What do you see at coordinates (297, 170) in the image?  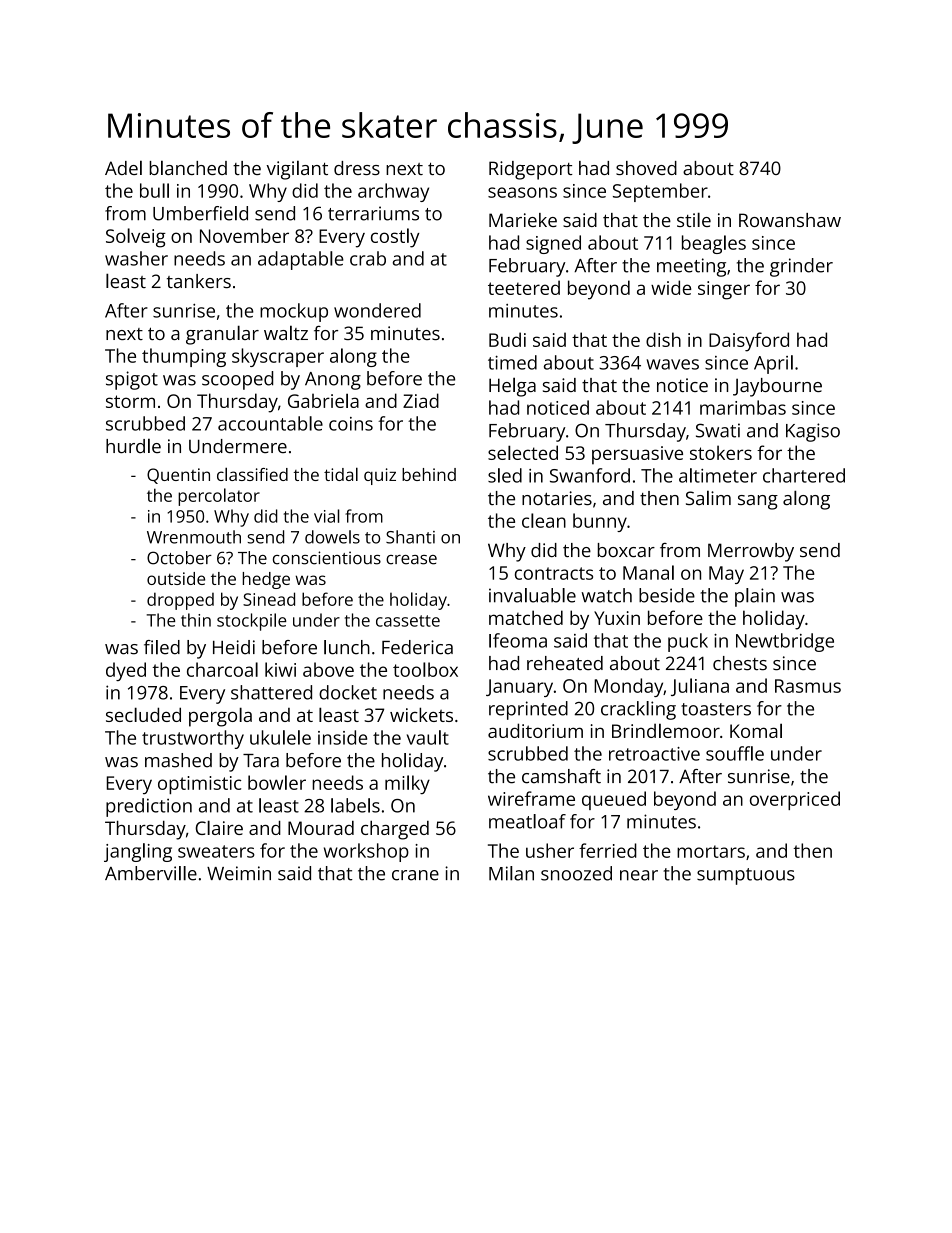 I see `vigilant` at bounding box center [297, 170].
